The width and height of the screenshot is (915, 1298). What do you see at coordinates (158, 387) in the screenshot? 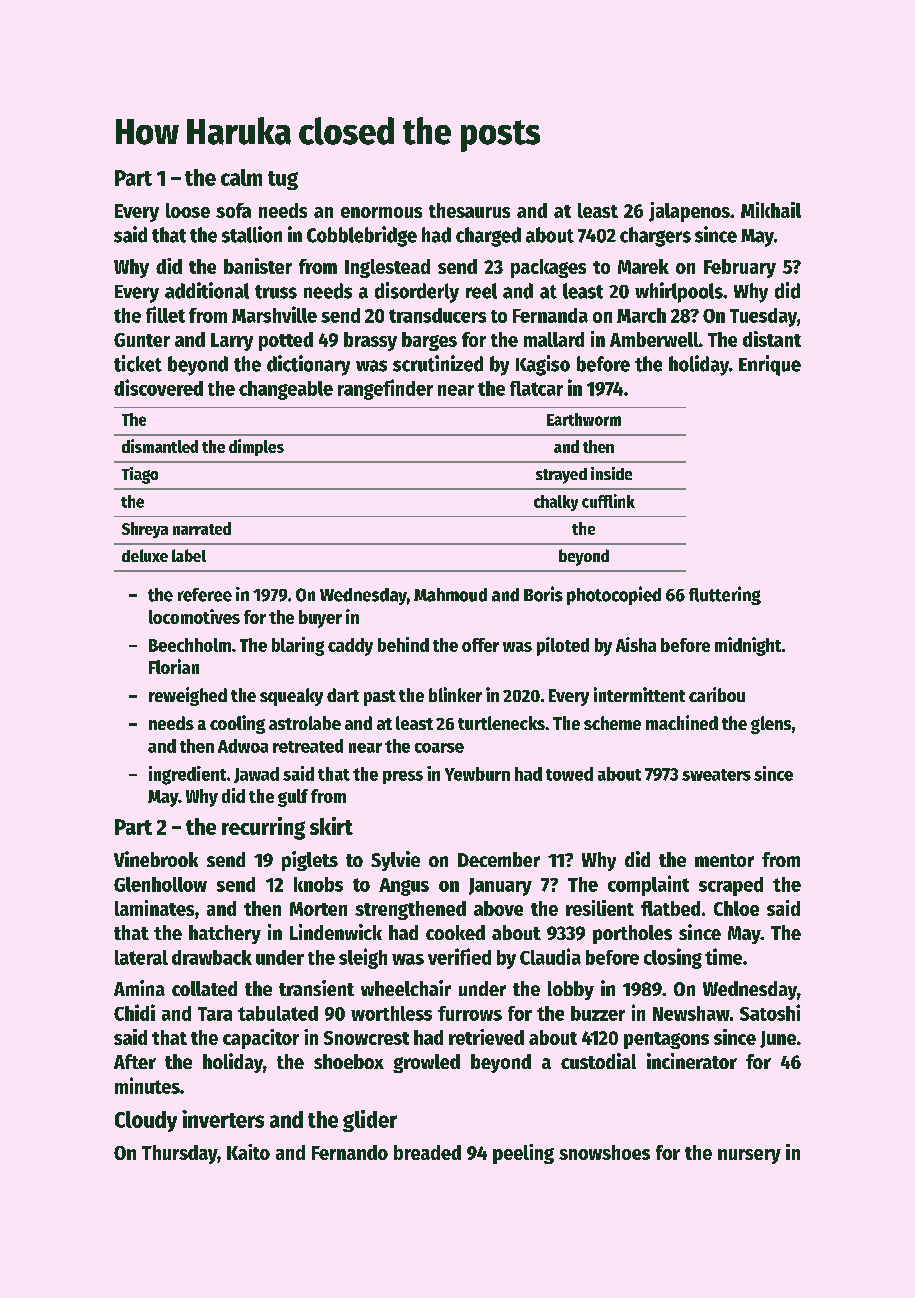
I see `discovered` at bounding box center [158, 387].
